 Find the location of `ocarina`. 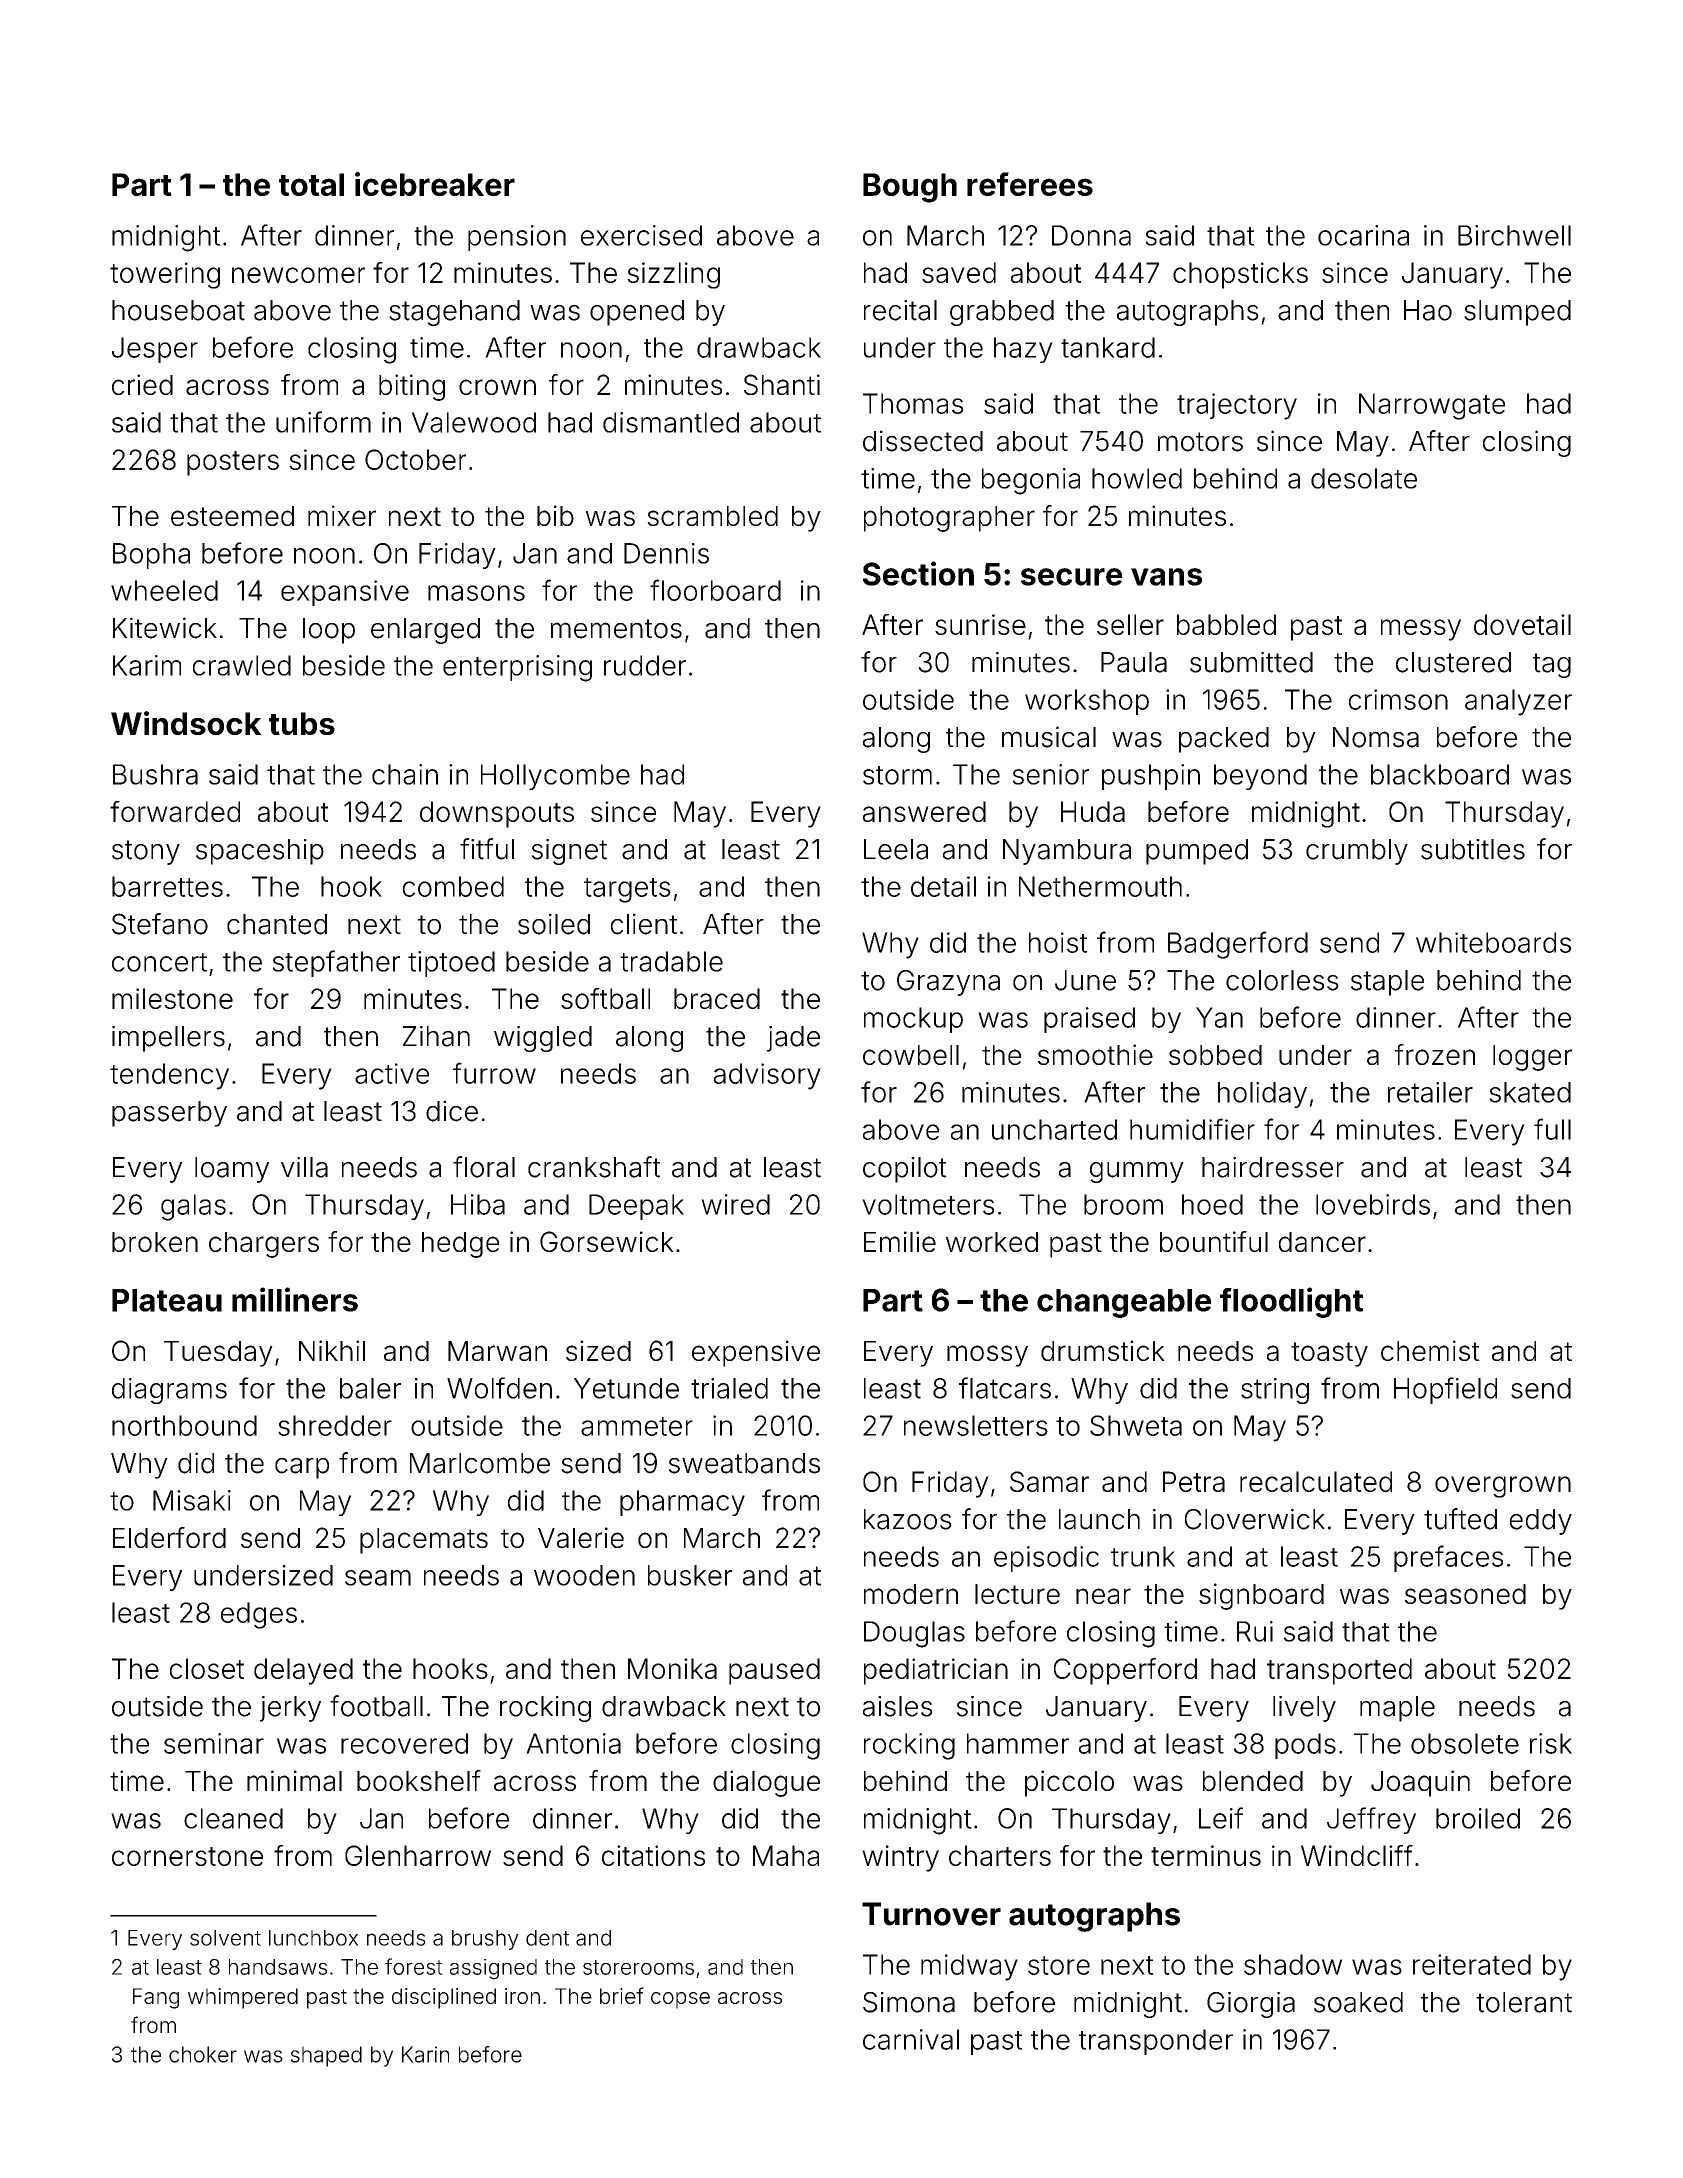

ocarina is located at coordinates (1363, 235).
